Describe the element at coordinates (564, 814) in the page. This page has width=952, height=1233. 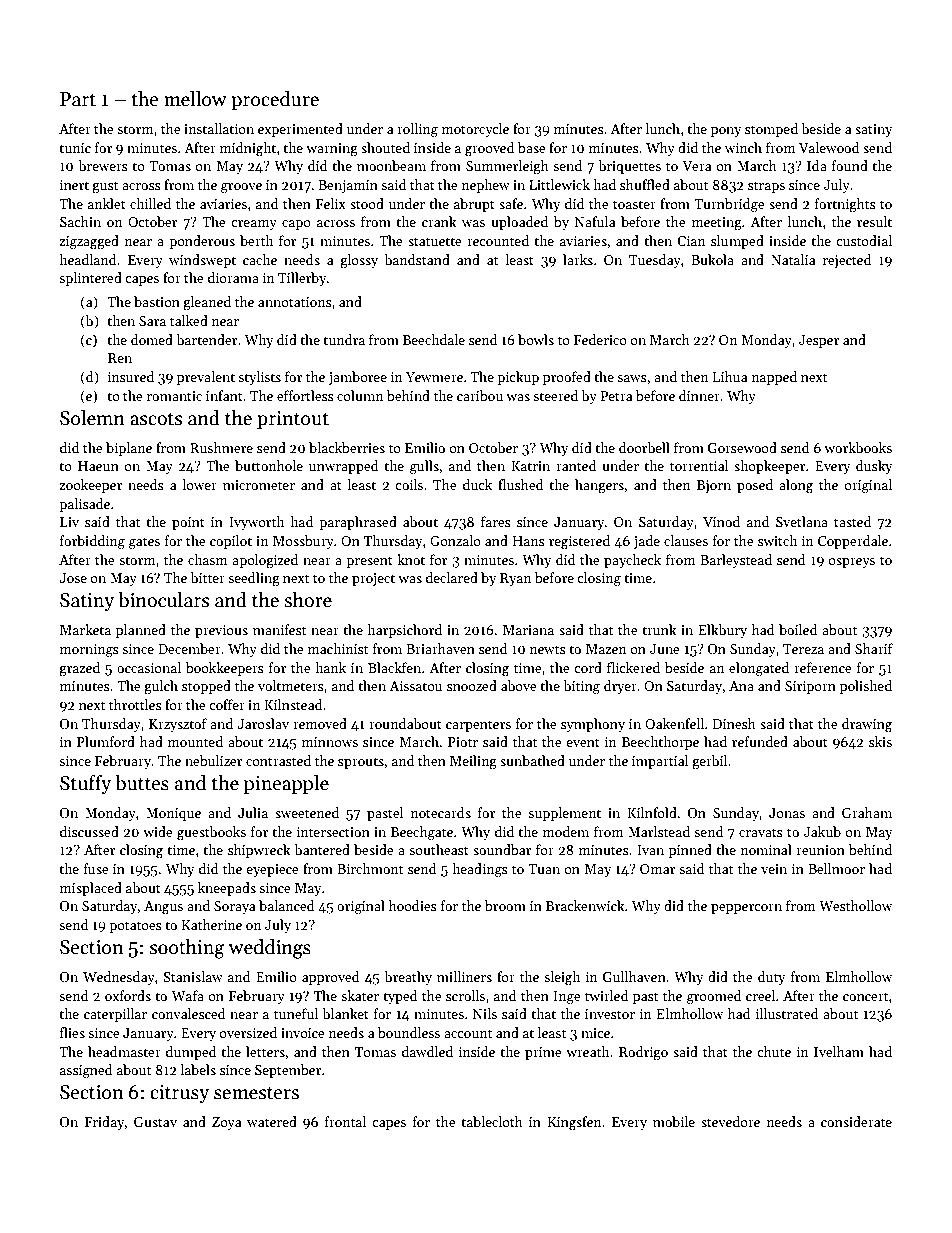
I see `supplement` at that location.
